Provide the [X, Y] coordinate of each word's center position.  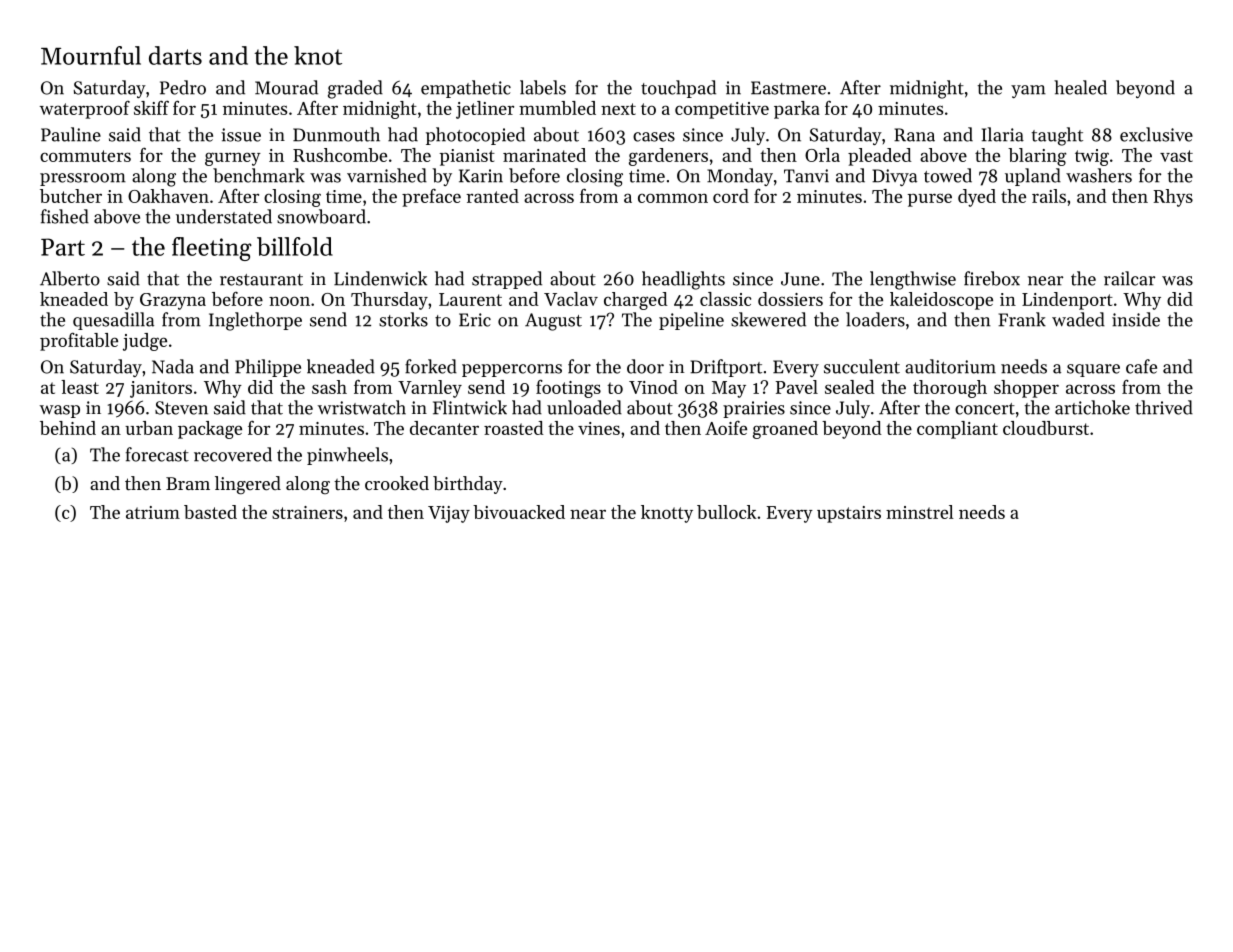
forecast [157, 454]
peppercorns [512, 370]
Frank [1022, 319]
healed [1080, 87]
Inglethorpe [255, 321]
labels [543, 87]
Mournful [91, 55]
